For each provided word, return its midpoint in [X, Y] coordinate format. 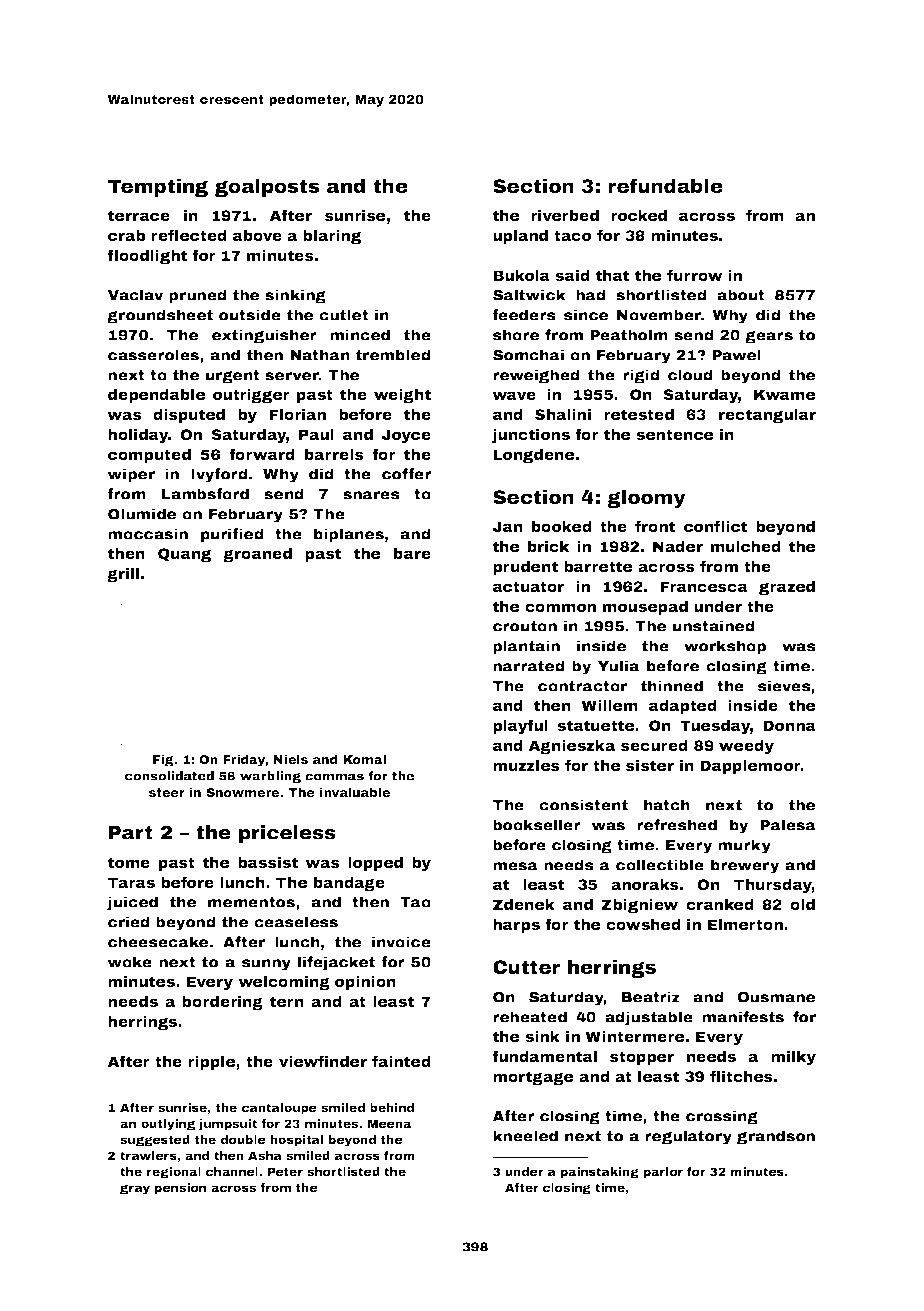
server [292, 376]
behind [392, 1107]
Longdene [533, 456]
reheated [530, 1017]
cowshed [643, 924]
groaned [257, 555]
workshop [725, 647]
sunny [266, 965]
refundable [665, 185]
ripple [211, 1063]
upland [520, 237]
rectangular [767, 416]
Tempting [158, 187]
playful [520, 726]
